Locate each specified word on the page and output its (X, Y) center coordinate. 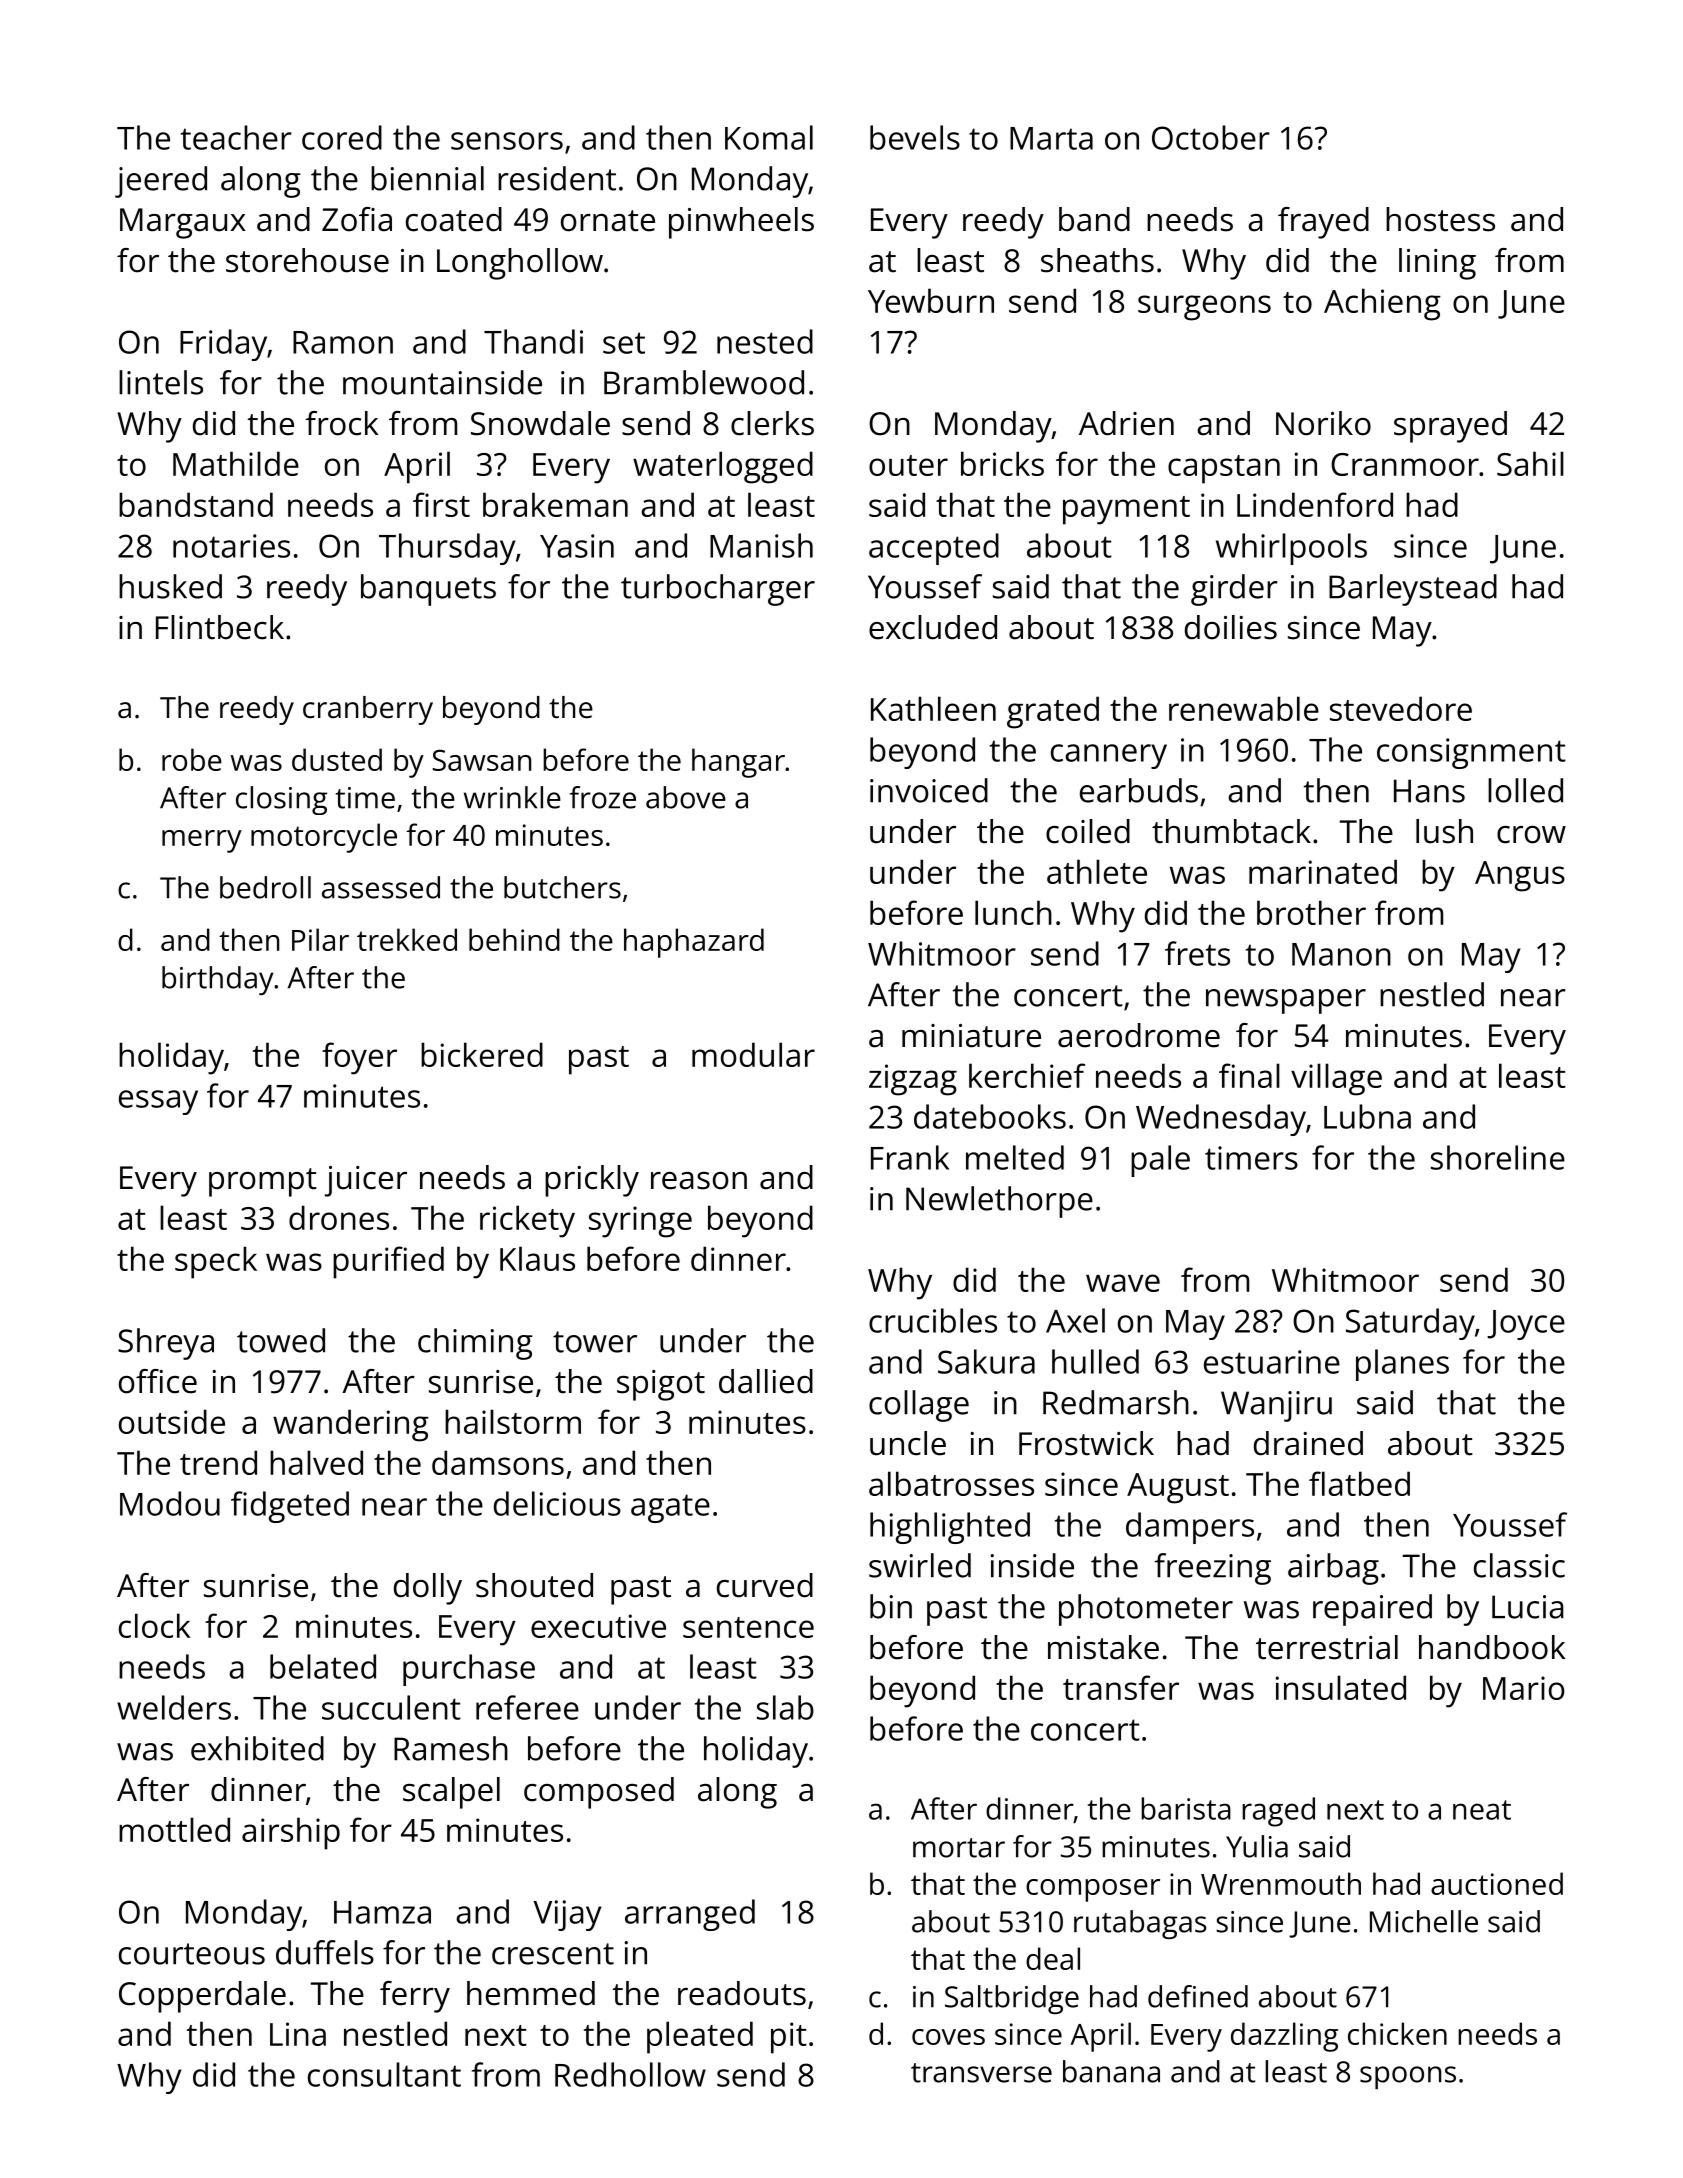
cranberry (368, 710)
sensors (507, 141)
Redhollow (630, 2074)
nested (765, 341)
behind (514, 939)
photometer (1146, 1610)
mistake (1103, 1647)
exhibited (257, 1748)
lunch (1013, 912)
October (1211, 137)
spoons (1408, 2077)
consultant (384, 2074)
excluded (933, 627)
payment (1126, 510)
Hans (1429, 791)
